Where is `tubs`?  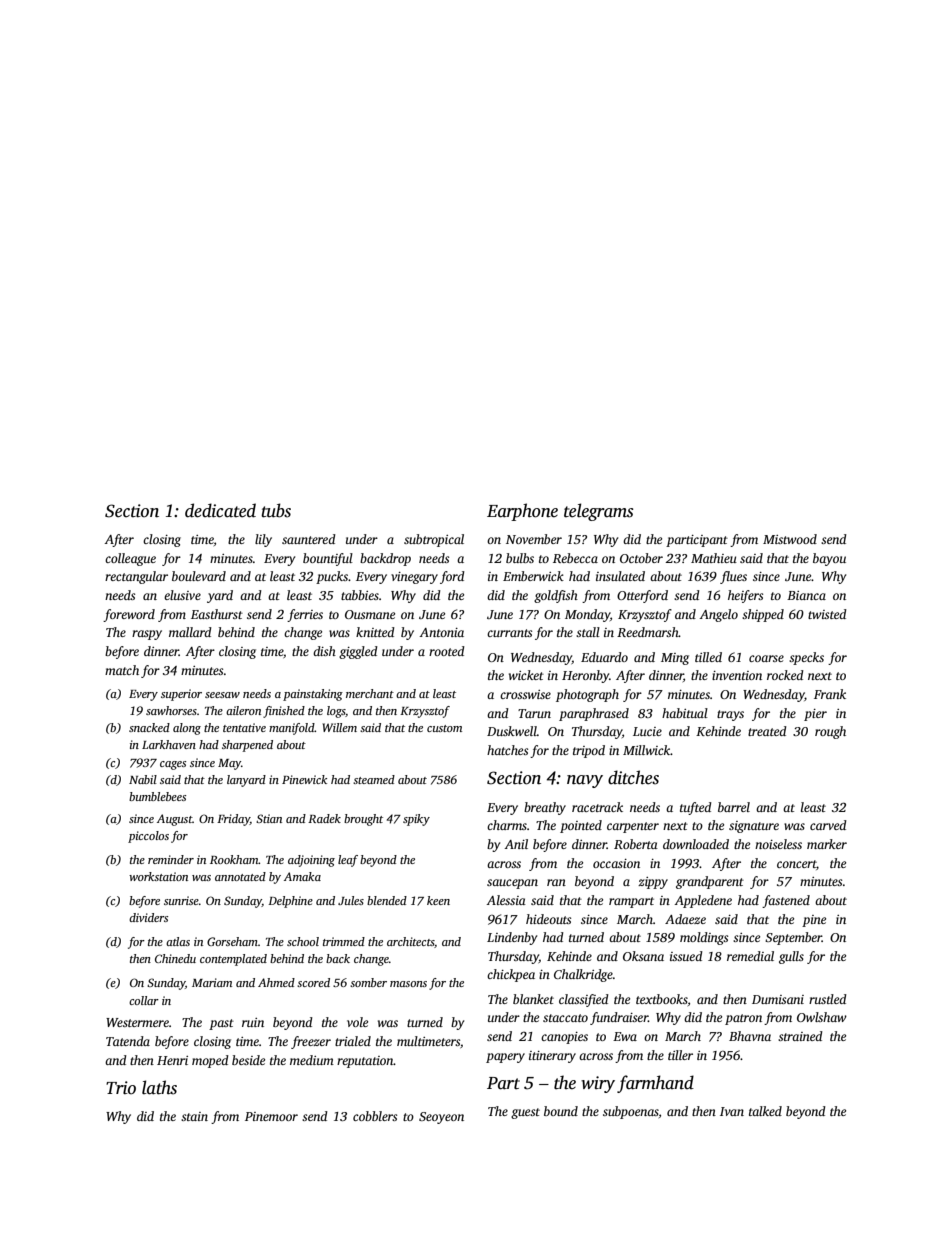
tubs is located at coordinates (276, 510).
